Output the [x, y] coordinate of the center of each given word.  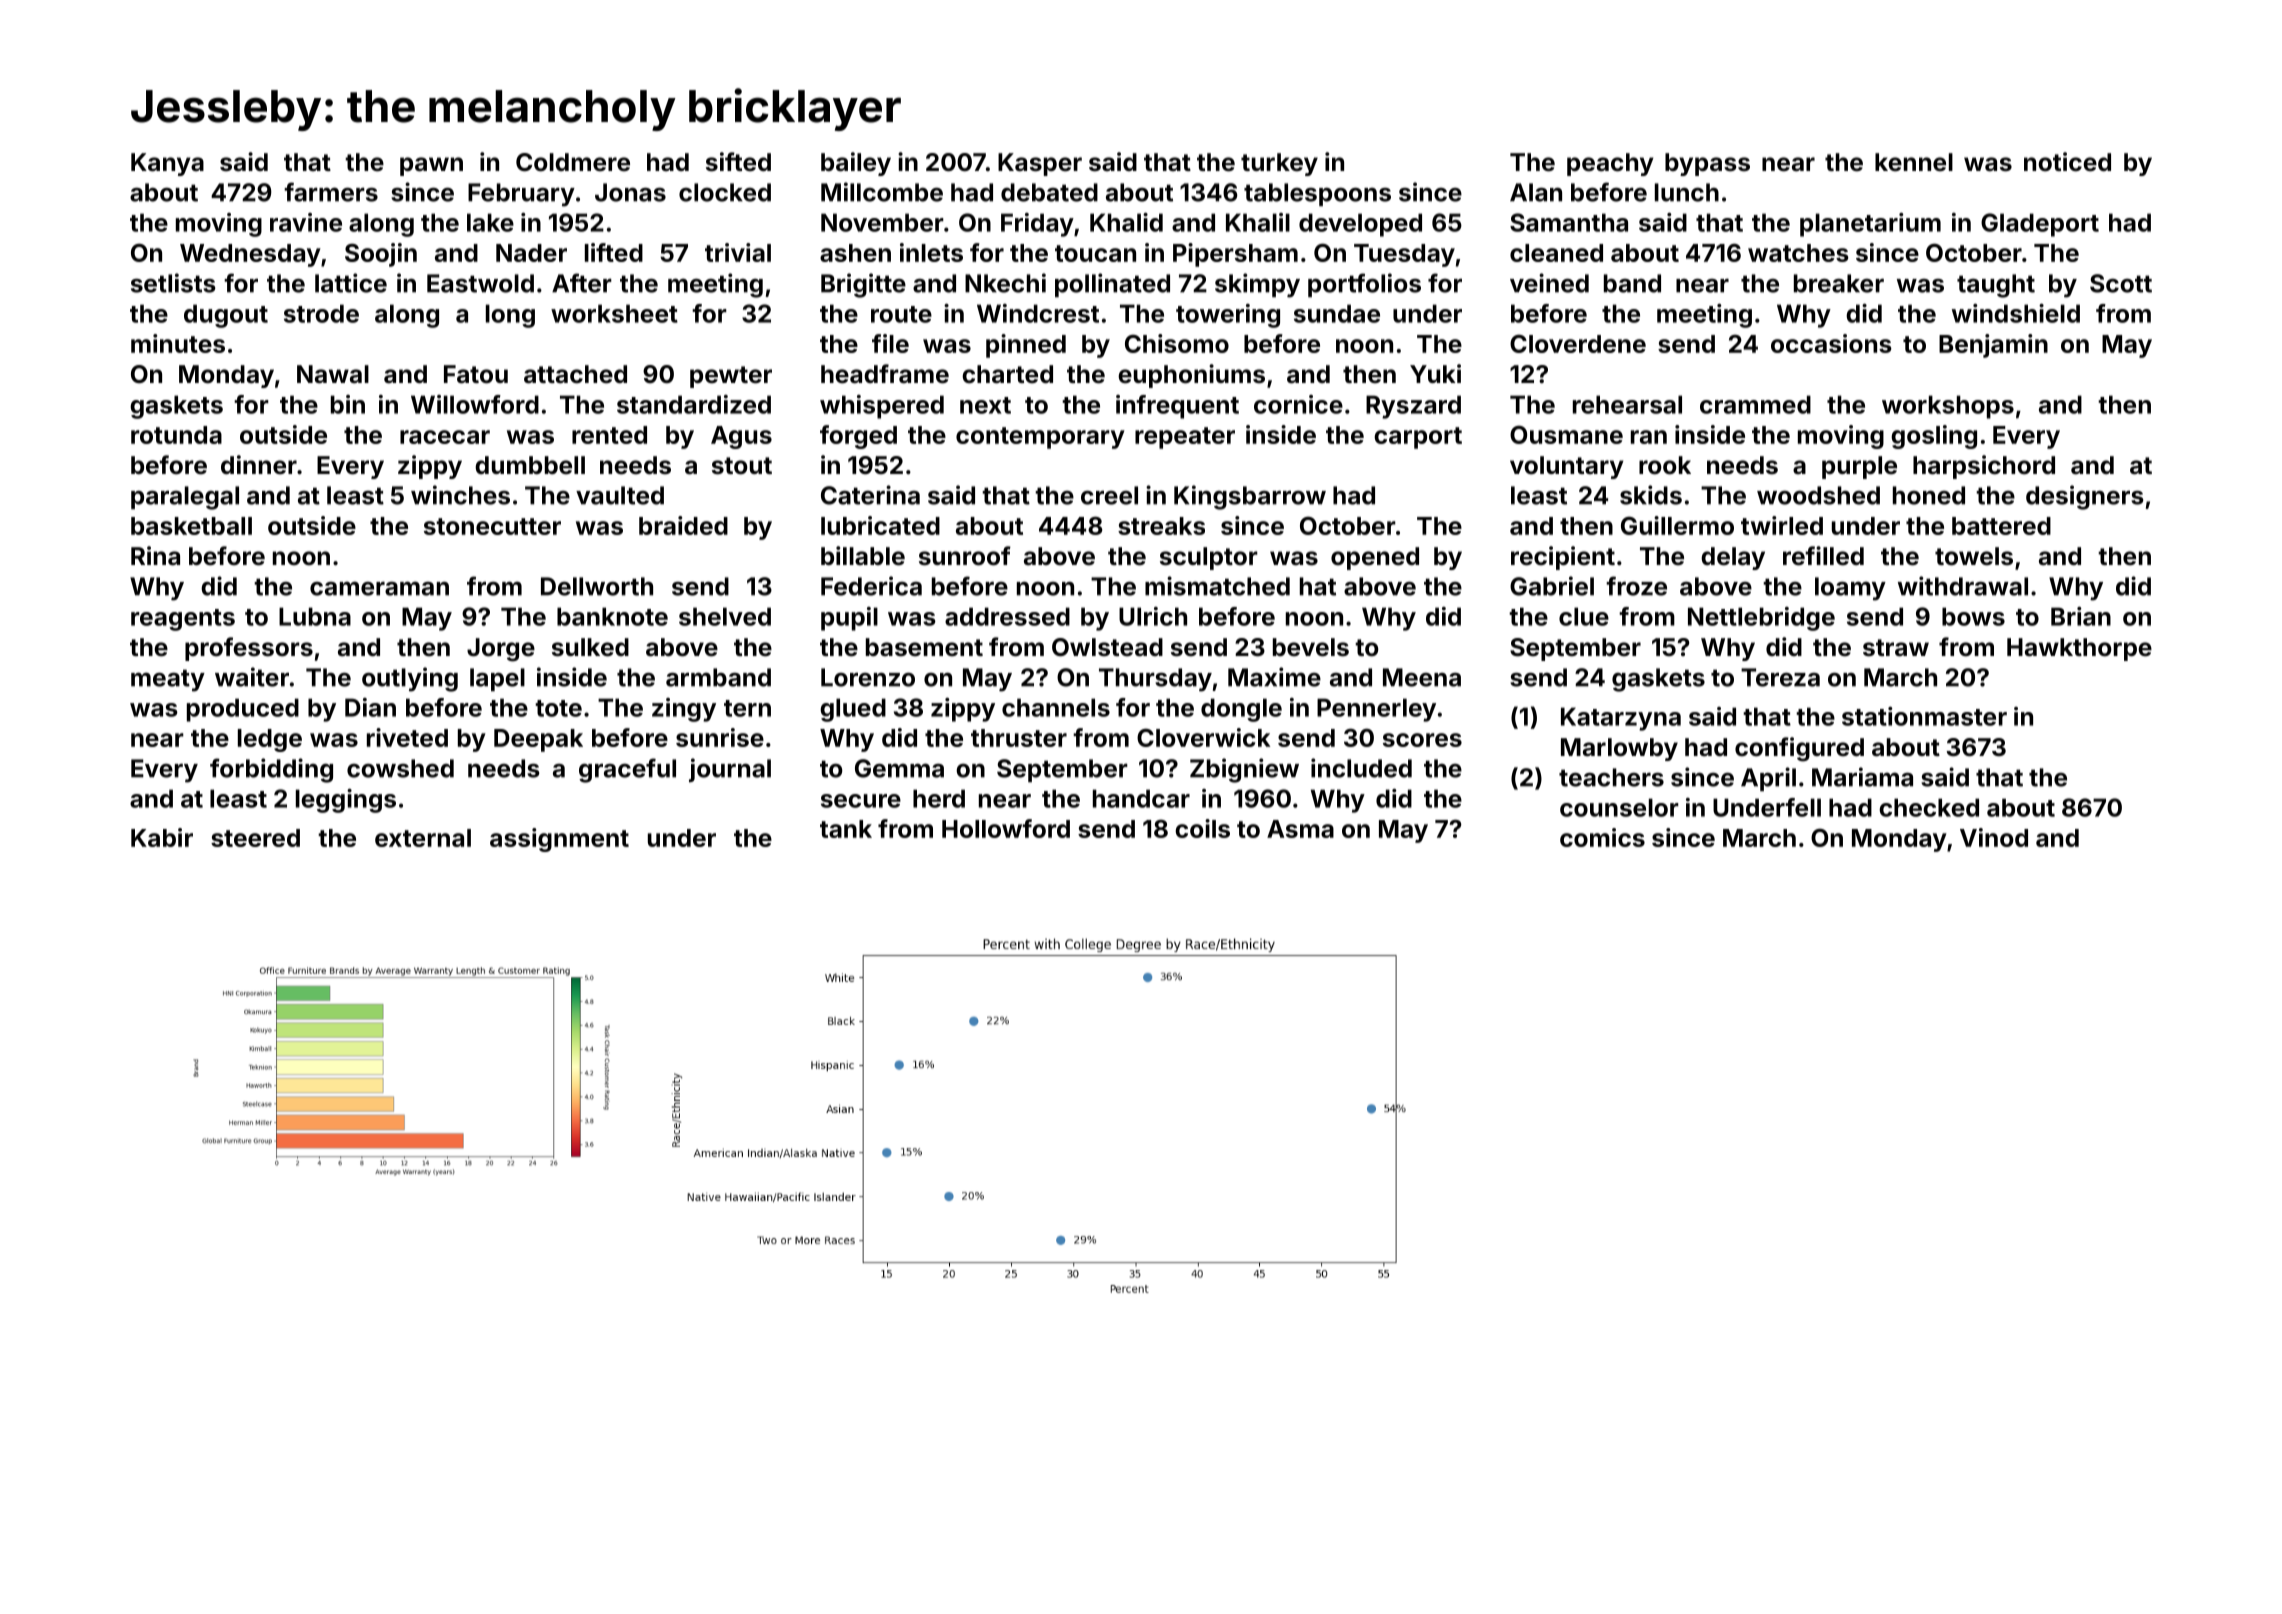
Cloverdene [1578, 343]
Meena [1422, 677]
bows [1973, 616]
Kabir [162, 837]
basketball [191, 526]
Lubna [315, 616]
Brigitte [863, 285]
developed [1360, 225]
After [582, 283]
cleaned [1556, 253]
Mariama [1862, 777]
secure [861, 801]
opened [1375, 558]
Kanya [167, 164]
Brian [2081, 616]
